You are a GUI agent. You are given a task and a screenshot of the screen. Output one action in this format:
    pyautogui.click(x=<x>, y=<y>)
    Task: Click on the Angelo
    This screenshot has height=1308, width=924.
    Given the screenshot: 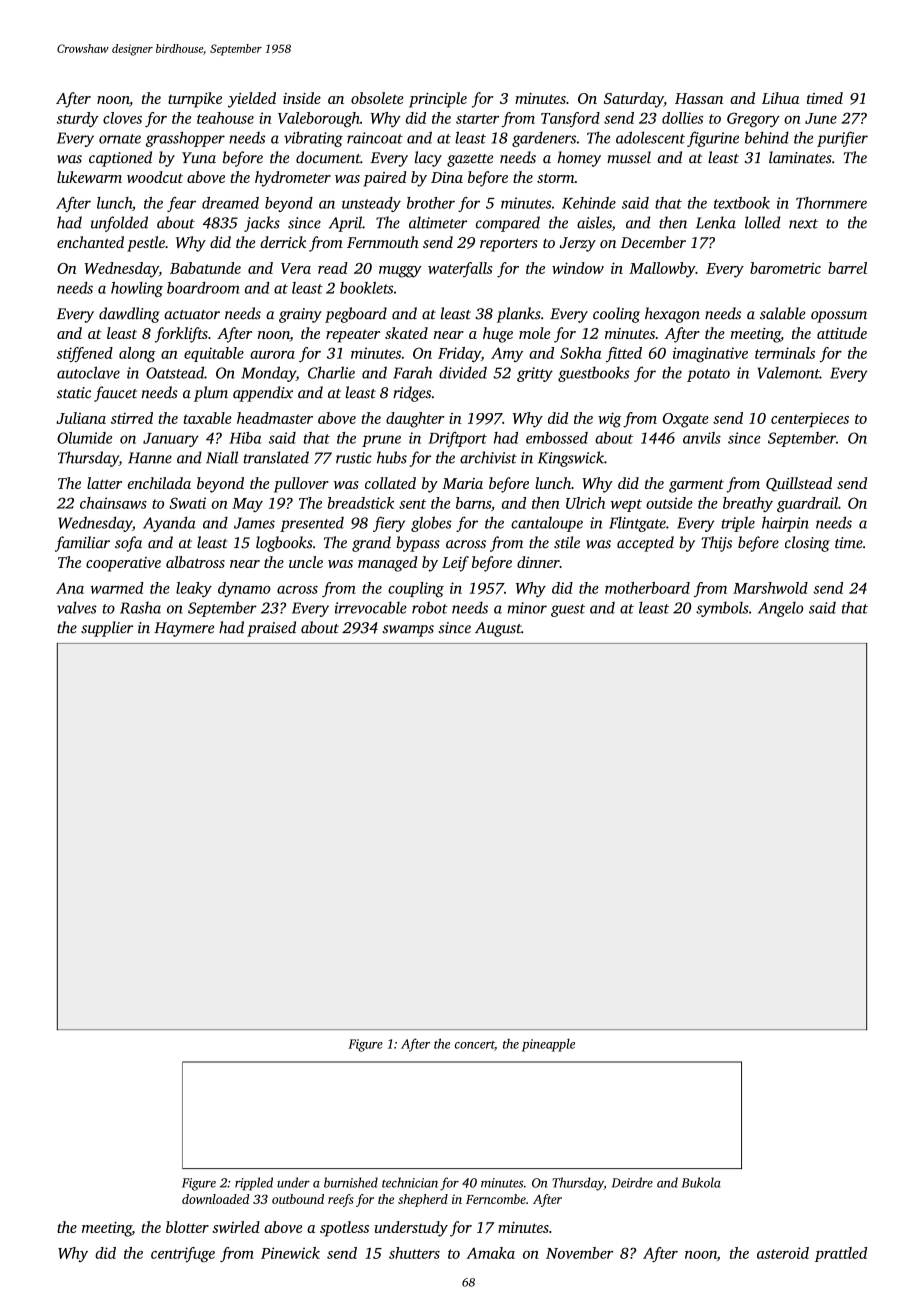 What is the action you would take?
    pyautogui.click(x=781, y=609)
